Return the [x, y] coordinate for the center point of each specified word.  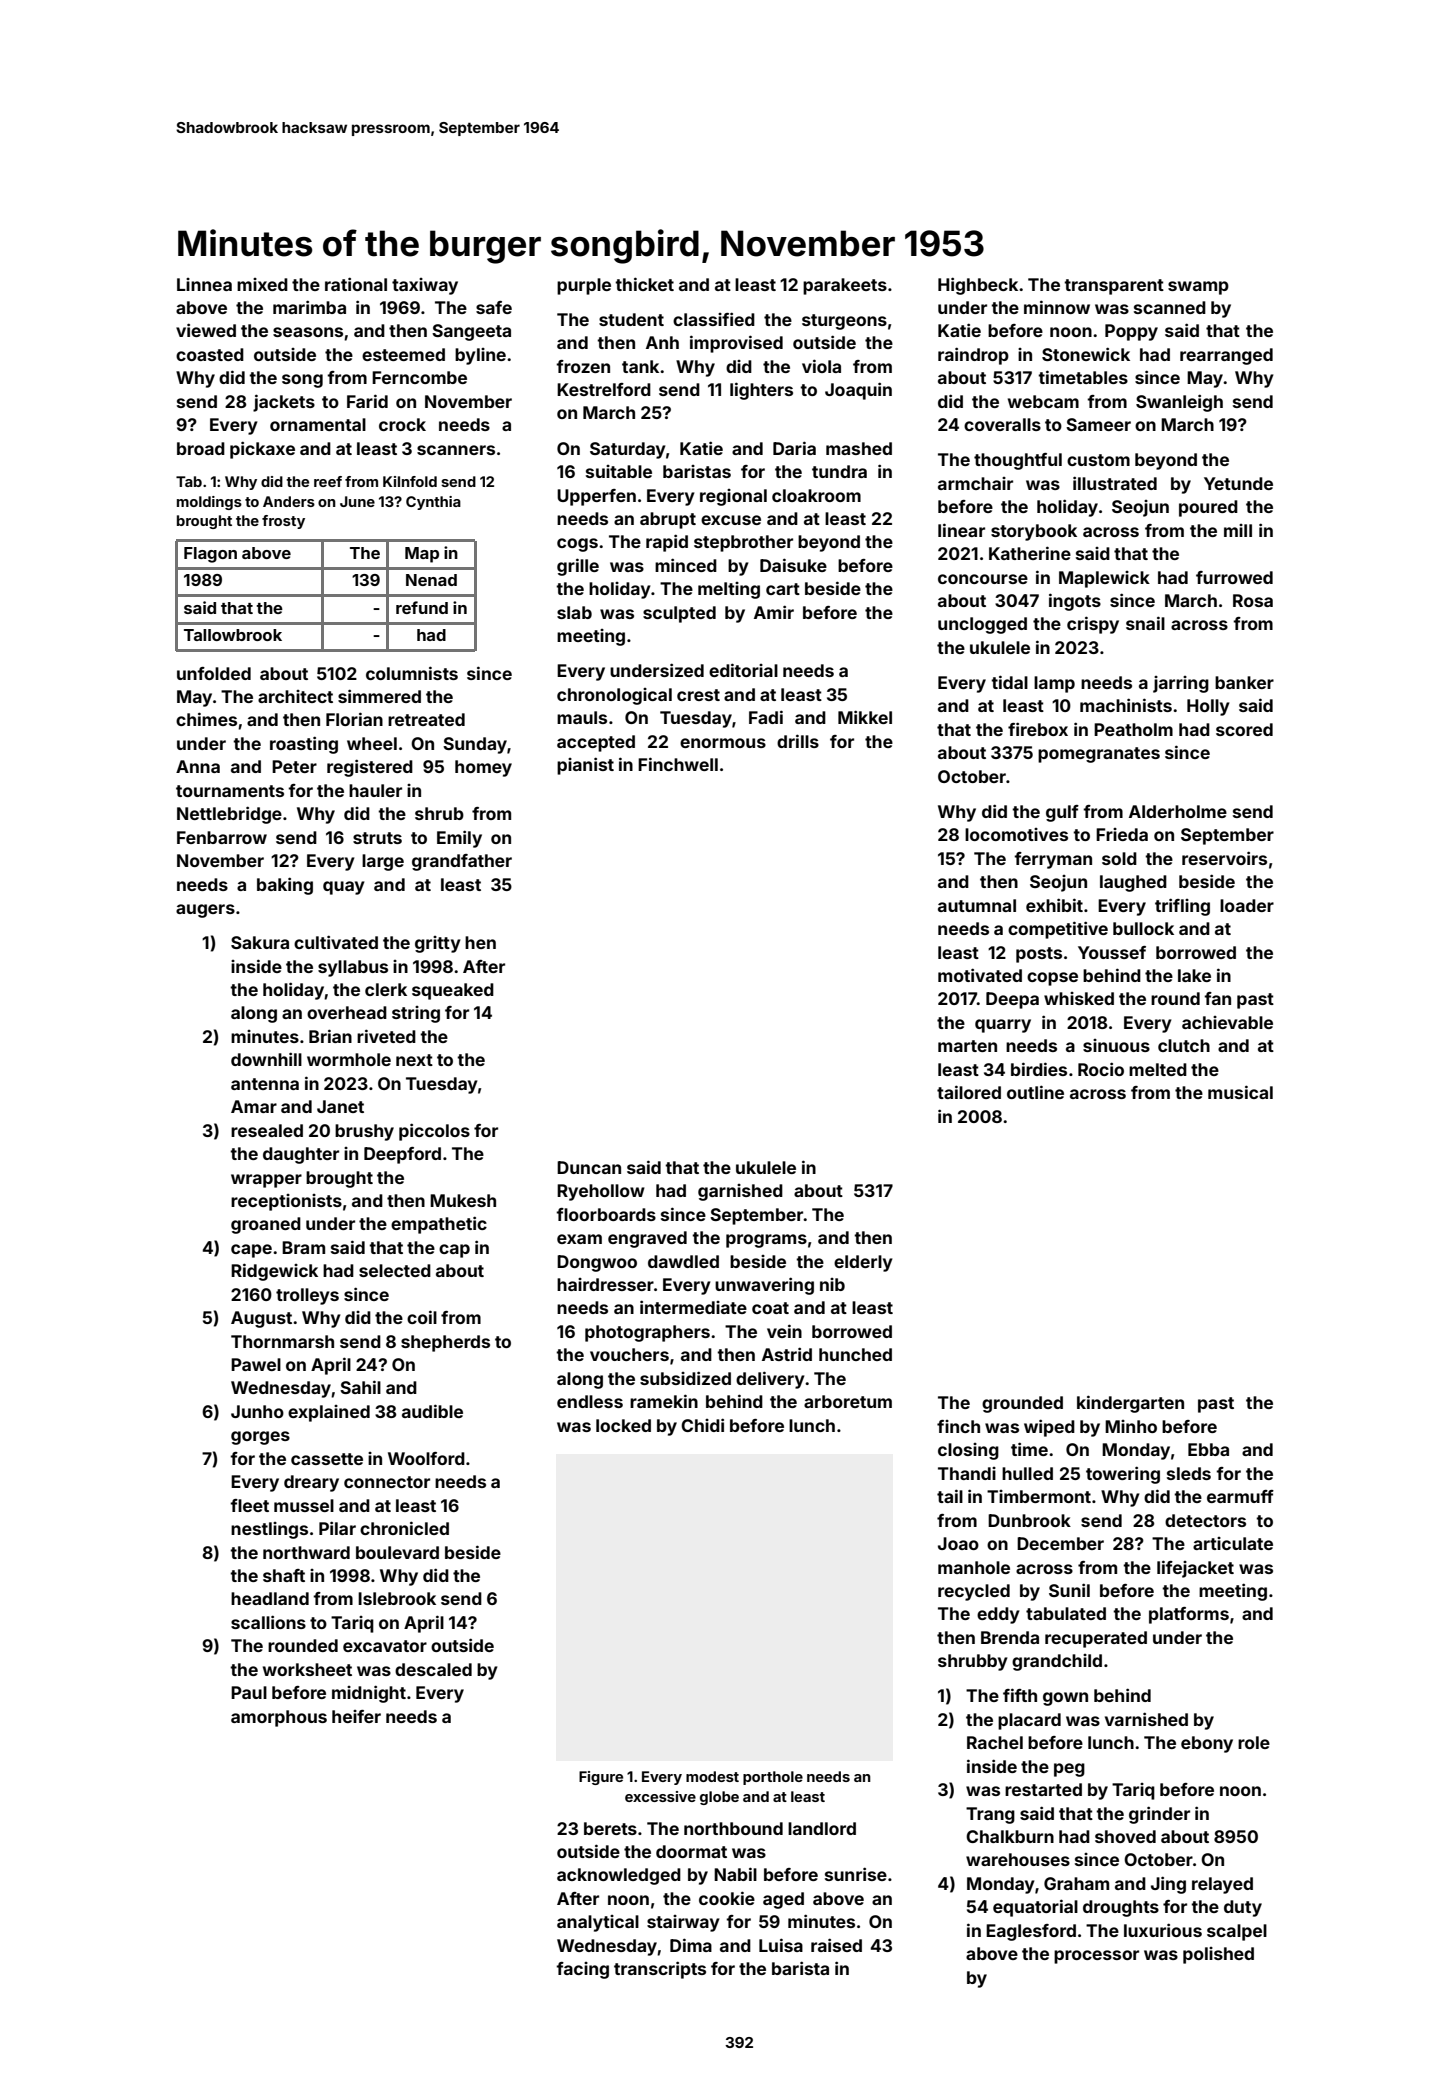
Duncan [589, 1167]
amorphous [279, 1718]
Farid [367, 401]
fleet [249, 1505]
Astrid [787, 1354]
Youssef [1112, 952]
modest [712, 1776]
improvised [736, 344]
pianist [585, 766]
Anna [198, 766]
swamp [1198, 288]
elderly [863, 1263]
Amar [254, 1106]
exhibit [1054, 905]
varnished [1146, 1719]
